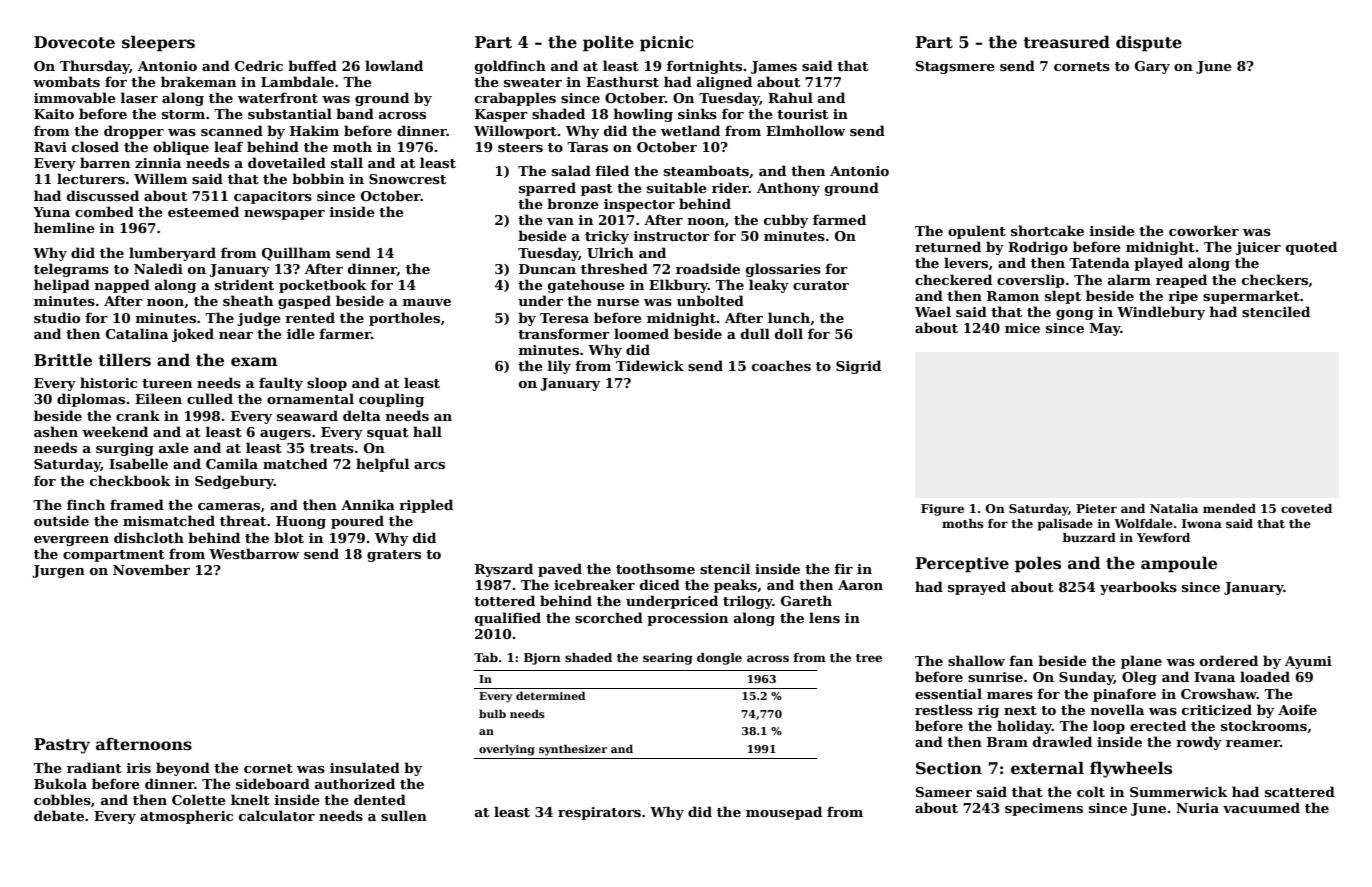  I want to click on Pieter, so click(1096, 508).
